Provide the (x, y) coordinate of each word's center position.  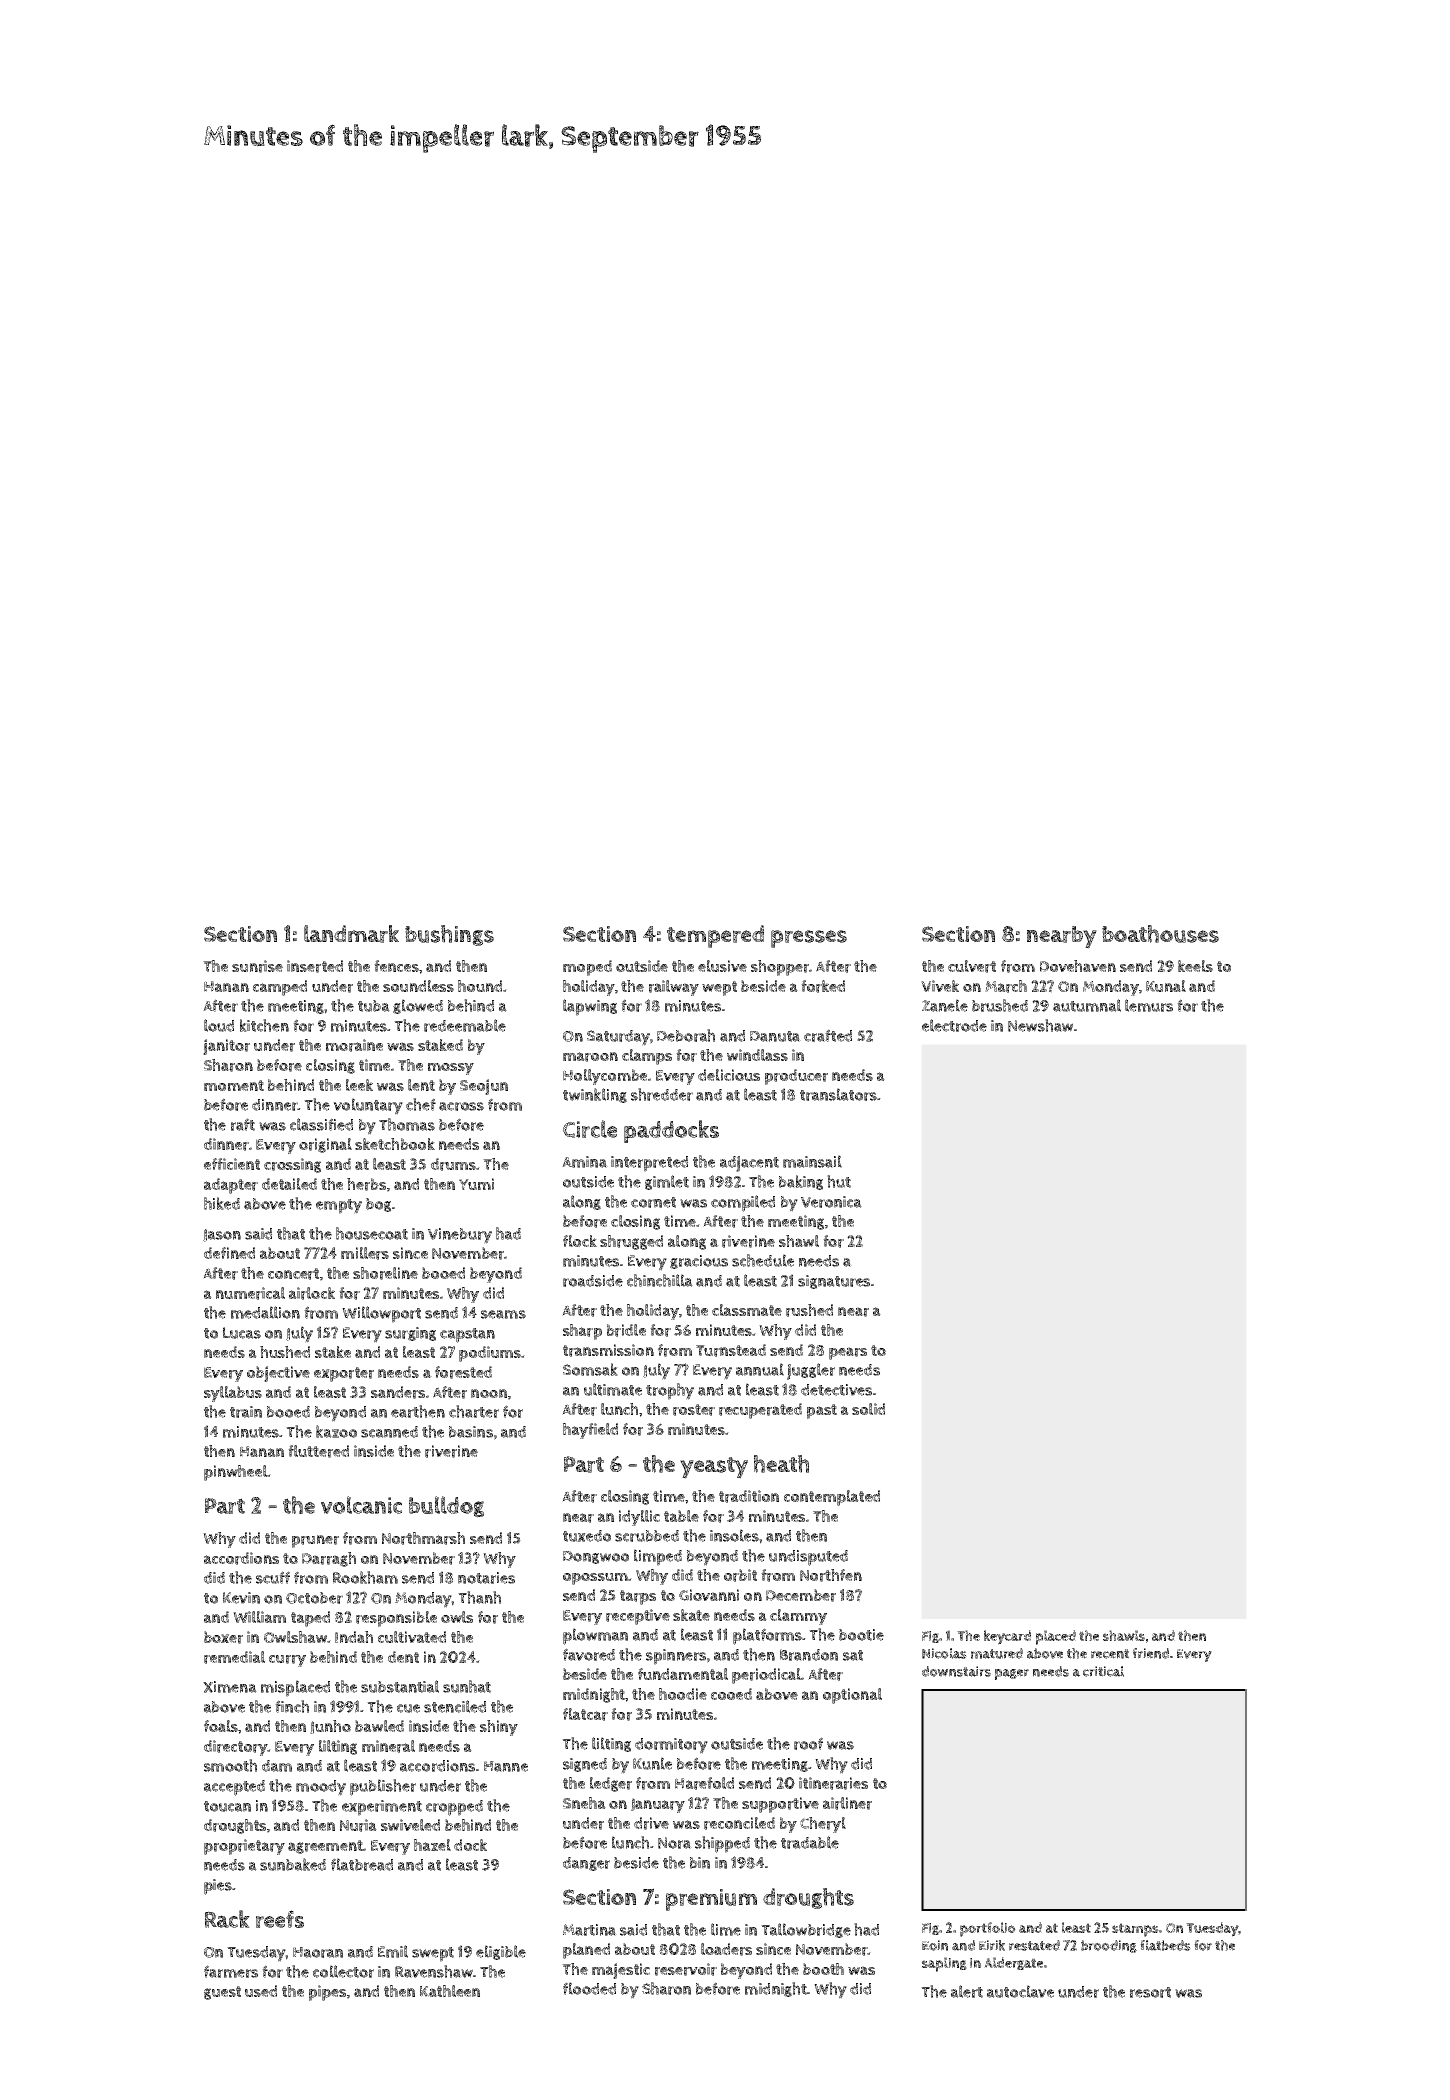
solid (868, 1409)
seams (503, 1314)
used (261, 1991)
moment (234, 1085)
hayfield (590, 1431)
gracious (699, 1262)
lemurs (1149, 1005)
